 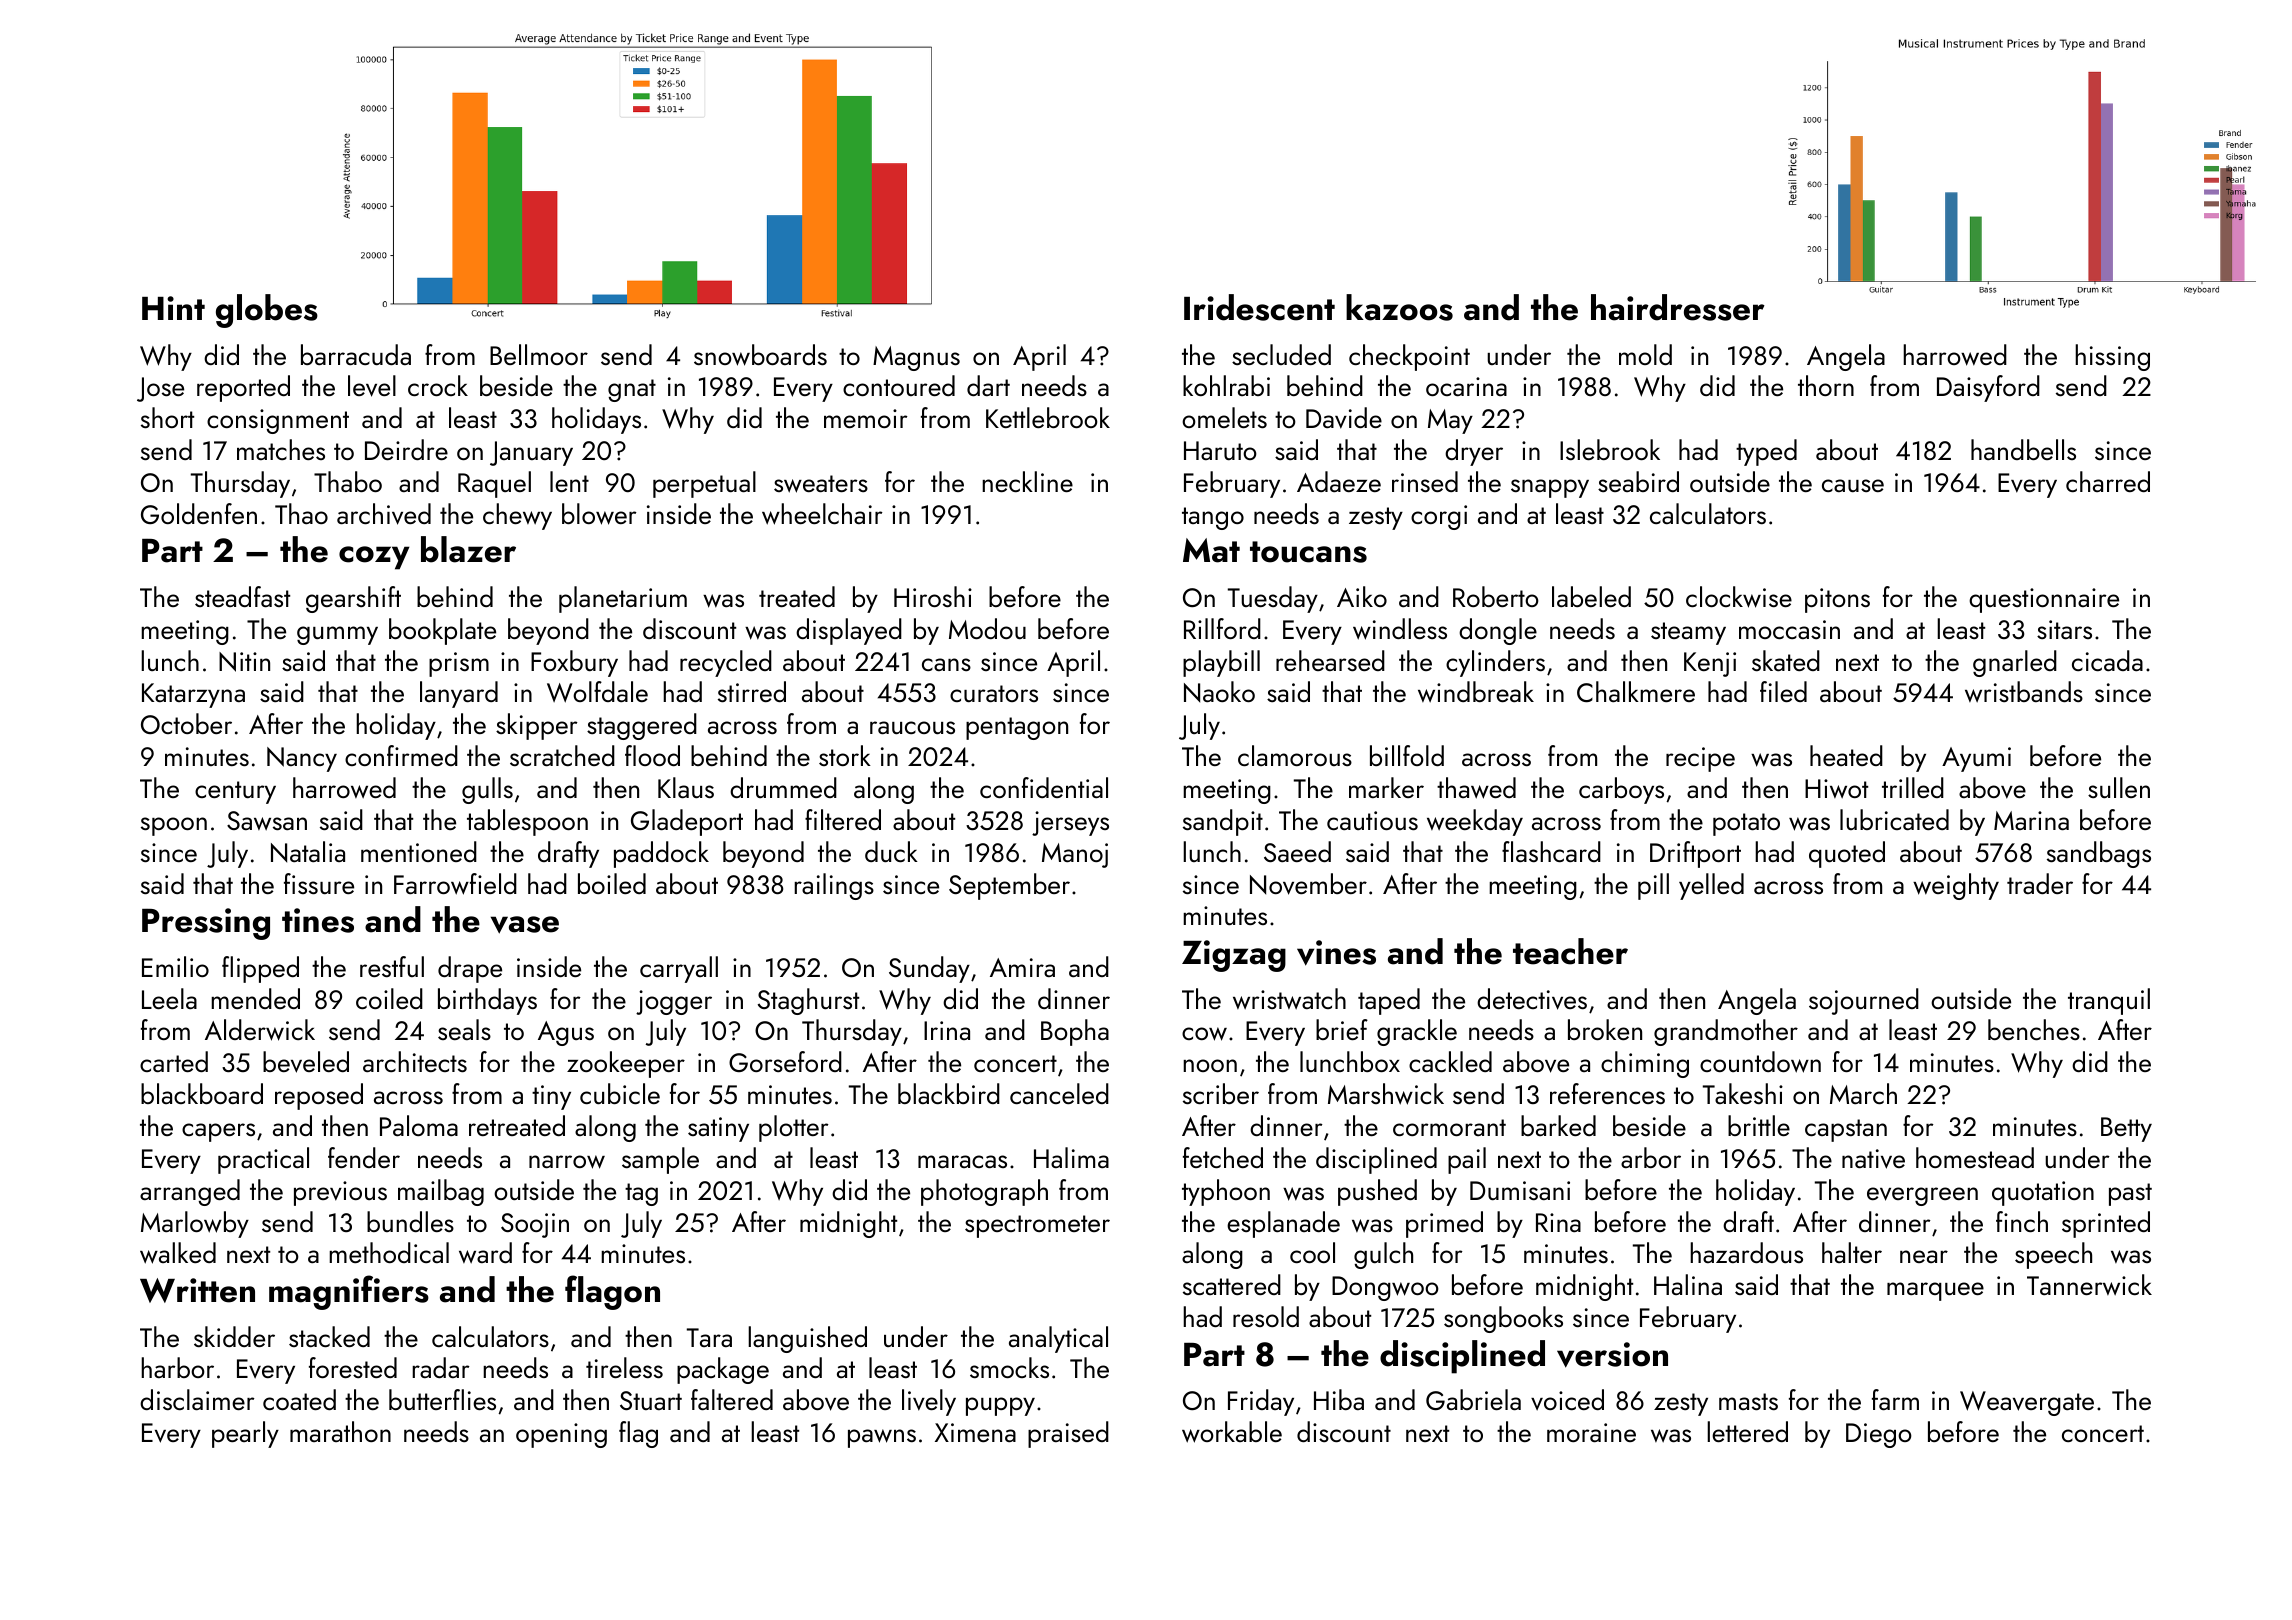 What do you see at coordinates (340, 1431) in the image?
I see `marathon` at bounding box center [340, 1431].
